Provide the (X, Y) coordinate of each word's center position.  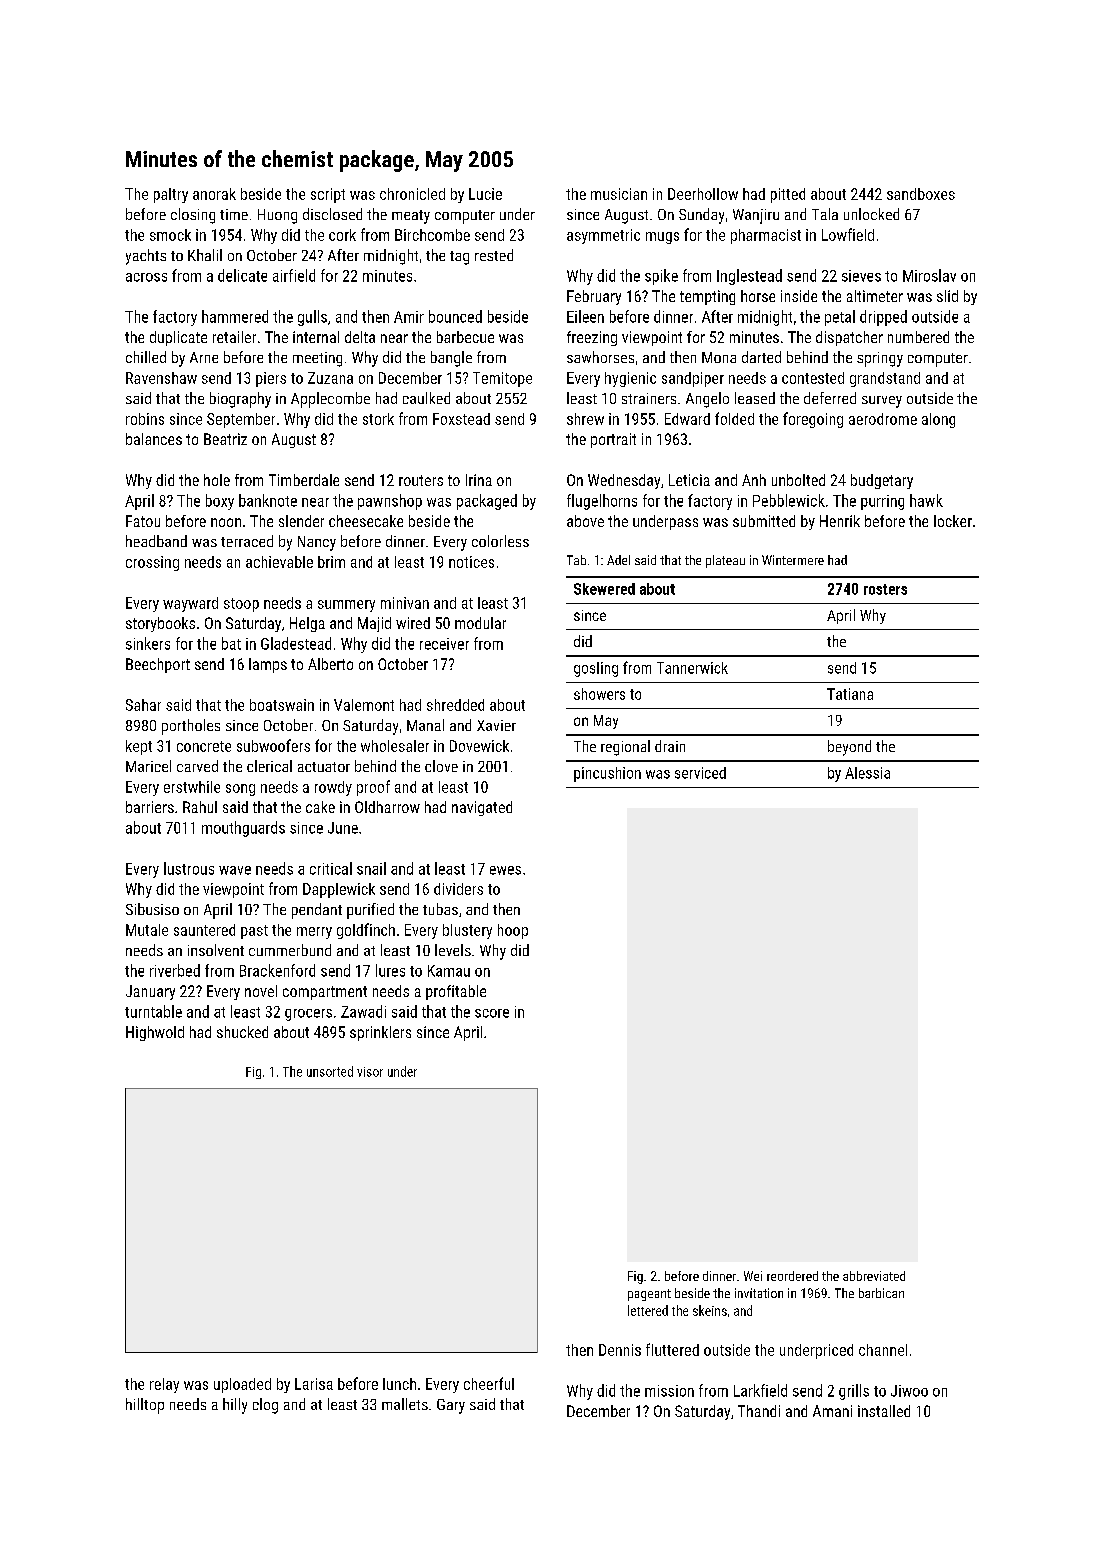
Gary (451, 1406)
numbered (918, 337)
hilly (235, 1406)
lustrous (189, 868)
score (492, 1013)
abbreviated (874, 1276)
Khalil (205, 255)
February (594, 297)
